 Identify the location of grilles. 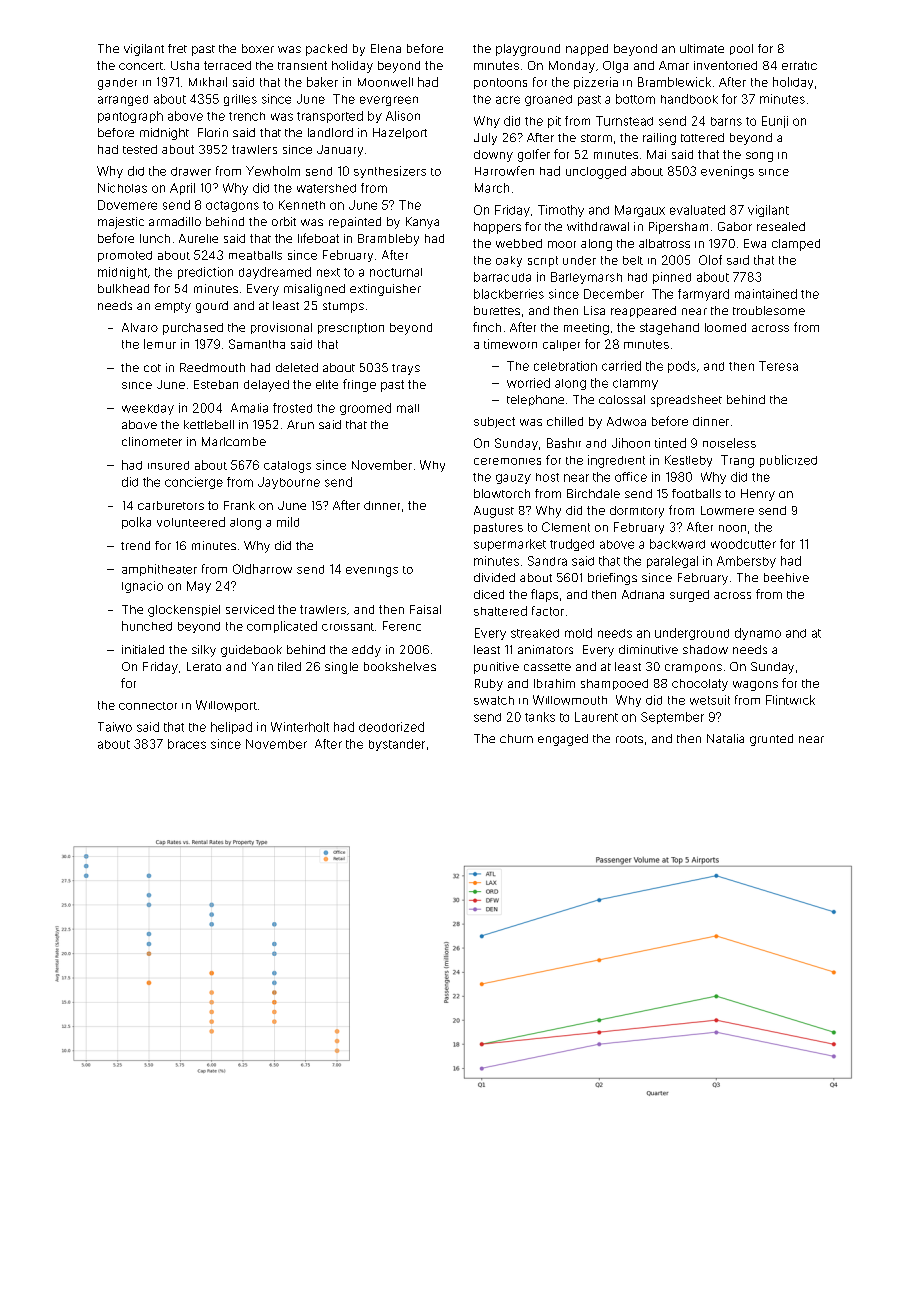
(240, 100).
